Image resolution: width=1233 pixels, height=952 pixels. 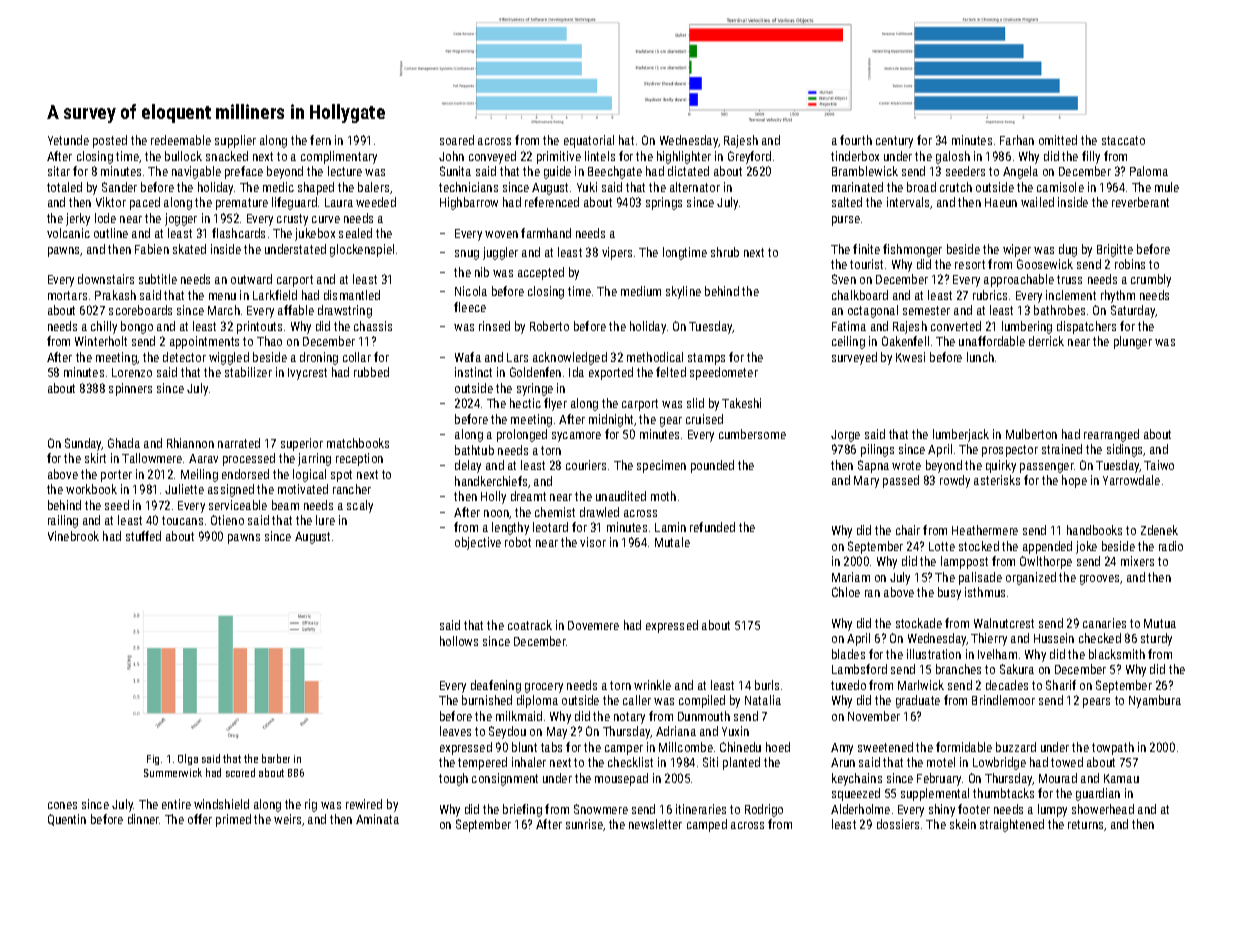 I want to click on fishmonger, so click(x=912, y=250).
